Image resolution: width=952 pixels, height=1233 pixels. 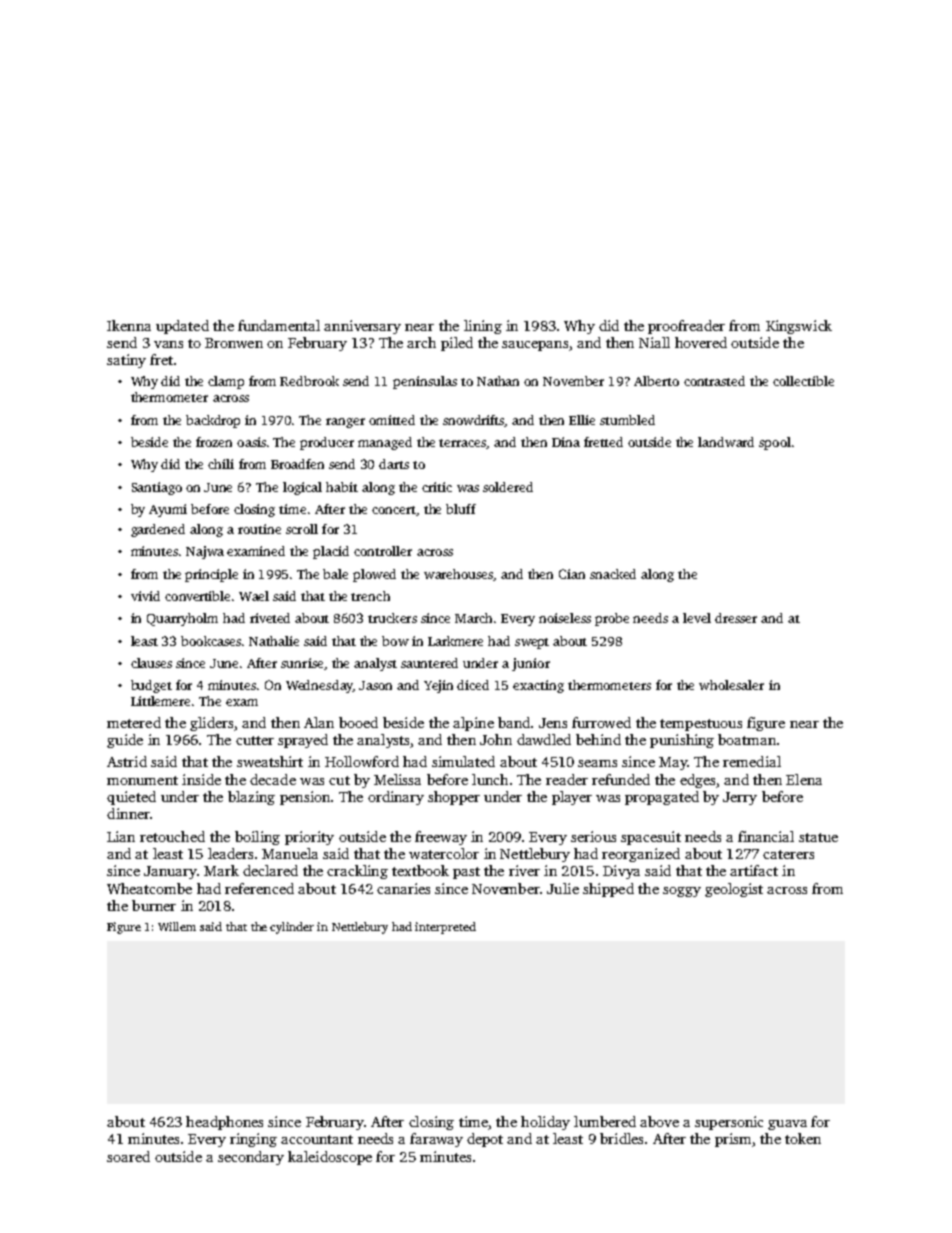 What do you see at coordinates (309, 838) in the document?
I see `priority` at bounding box center [309, 838].
